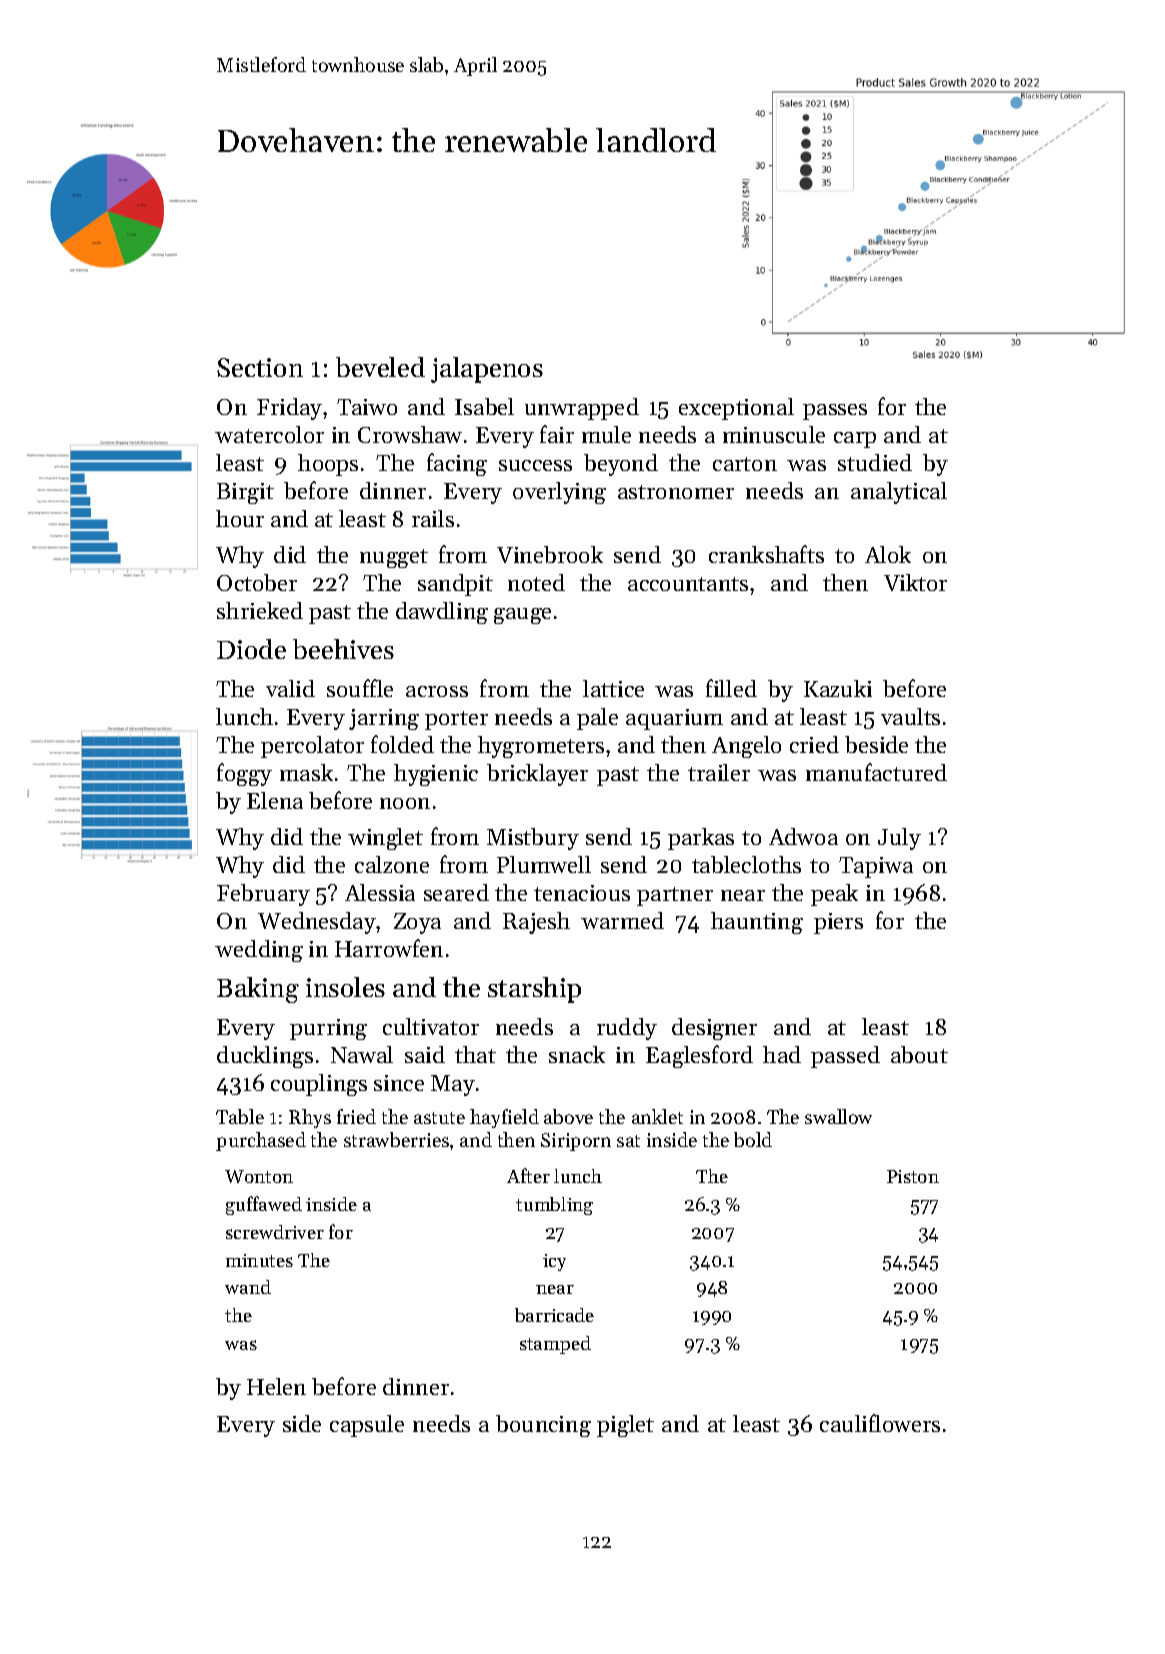 The width and height of the screenshot is (1165, 1654). I want to click on Helen, so click(276, 1386).
